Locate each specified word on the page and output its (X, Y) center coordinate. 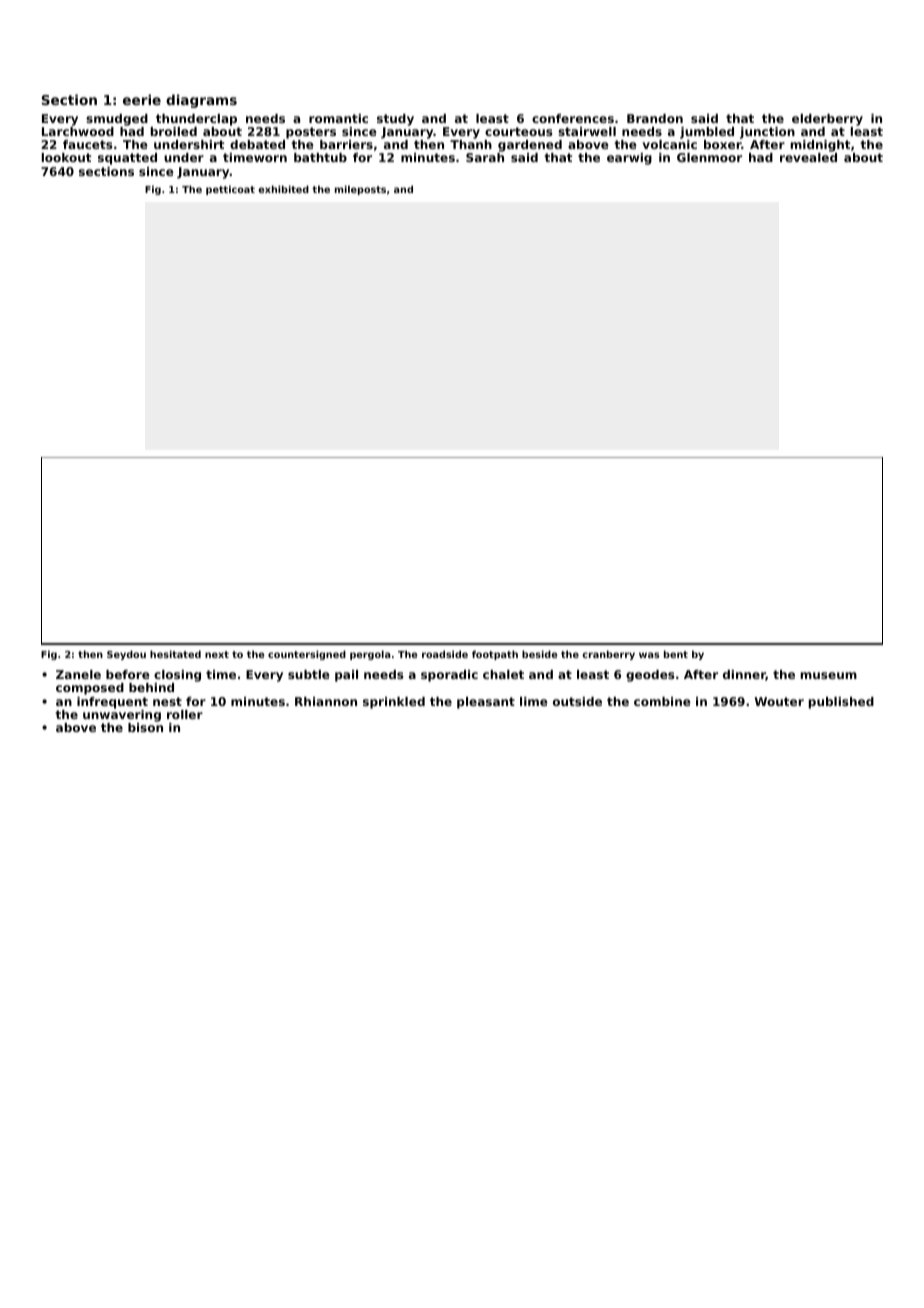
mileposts (360, 190)
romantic (338, 118)
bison (145, 727)
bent (676, 654)
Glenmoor (709, 157)
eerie (142, 99)
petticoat (230, 190)
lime (534, 701)
